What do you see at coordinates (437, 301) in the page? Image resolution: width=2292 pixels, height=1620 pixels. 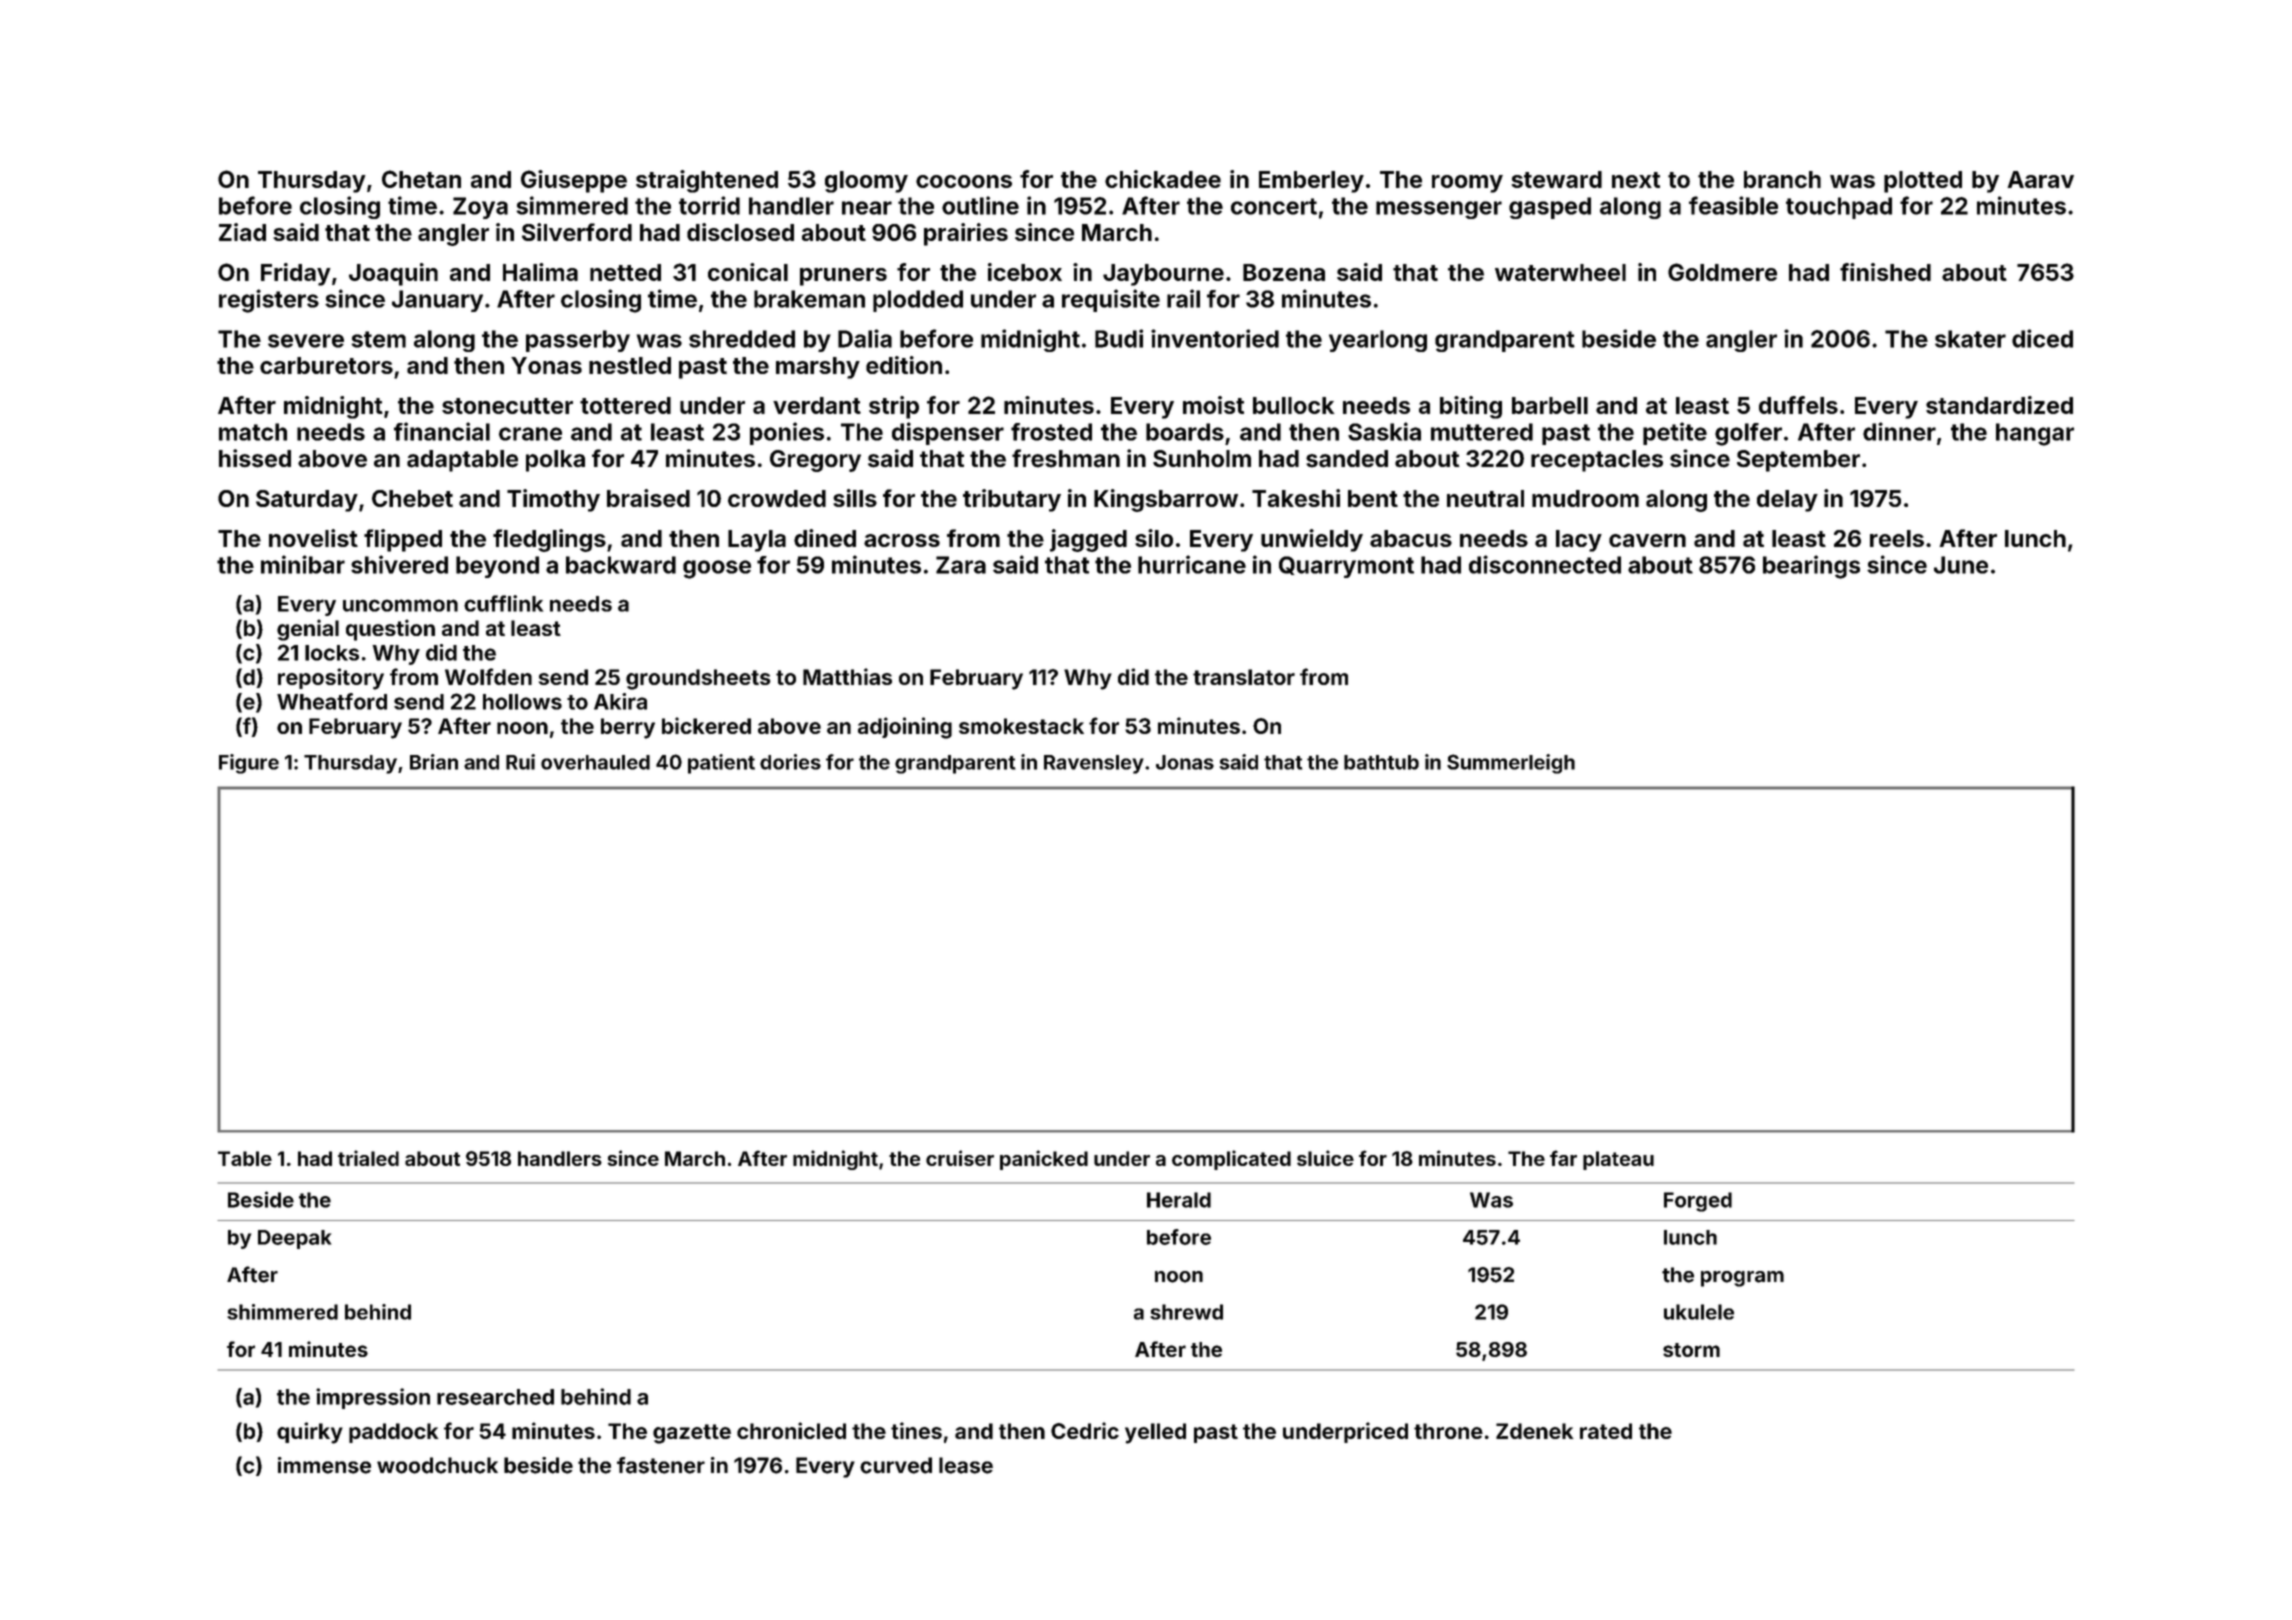 I see `January` at bounding box center [437, 301].
